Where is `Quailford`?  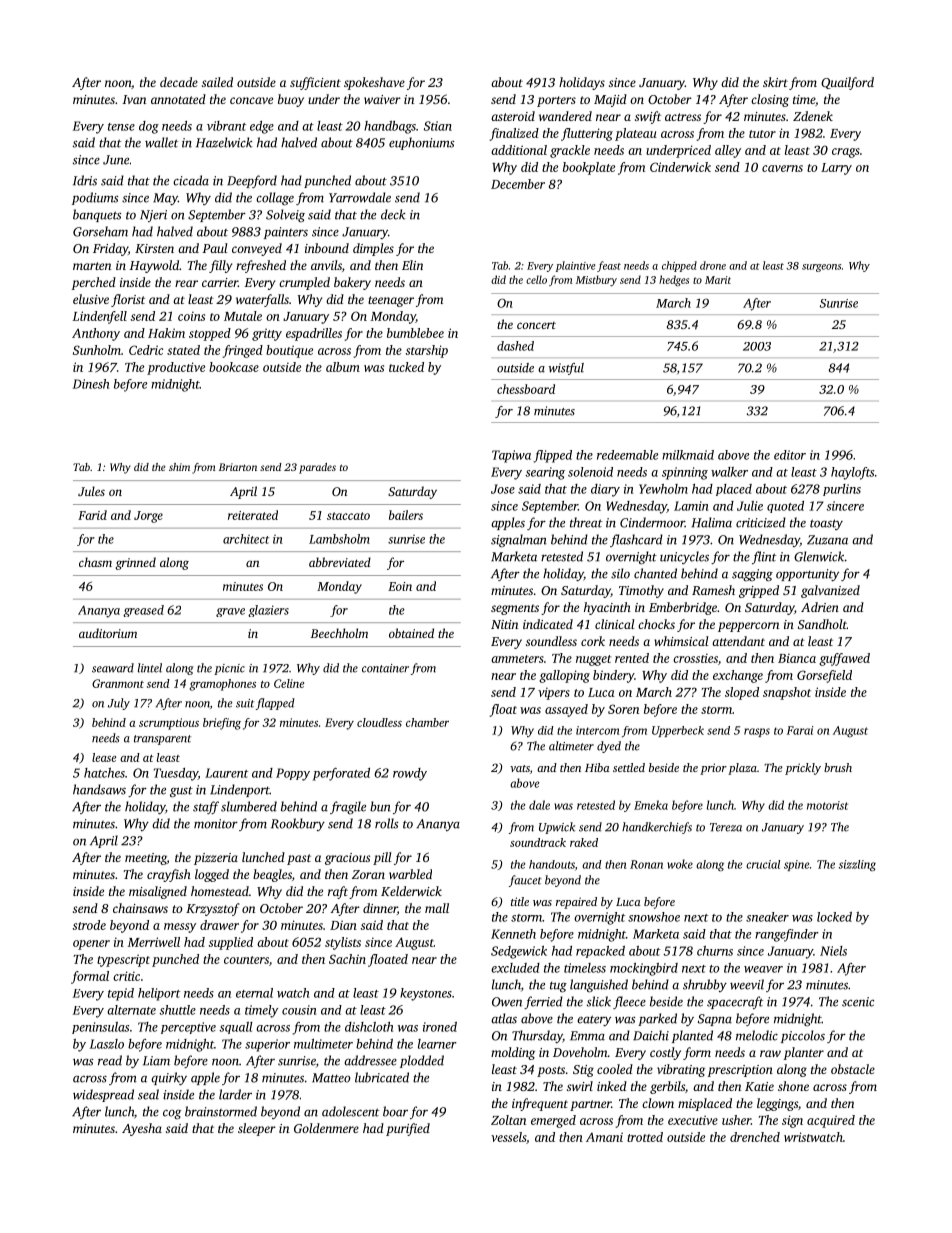
Quailford is located at coordinates (847, 83).
